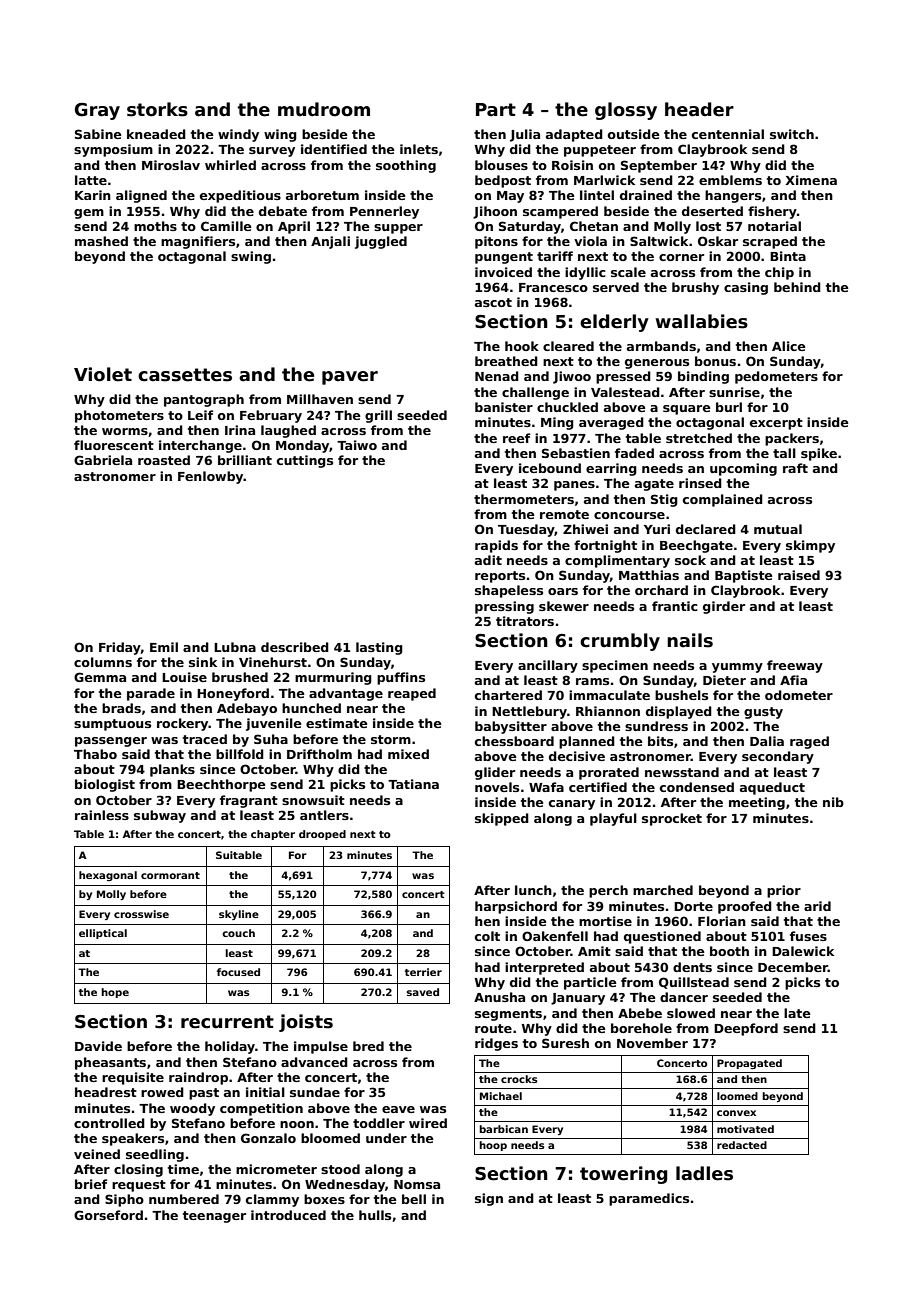 This image has width=924, height=1308. I want to click on latte, so click(91, 180).
